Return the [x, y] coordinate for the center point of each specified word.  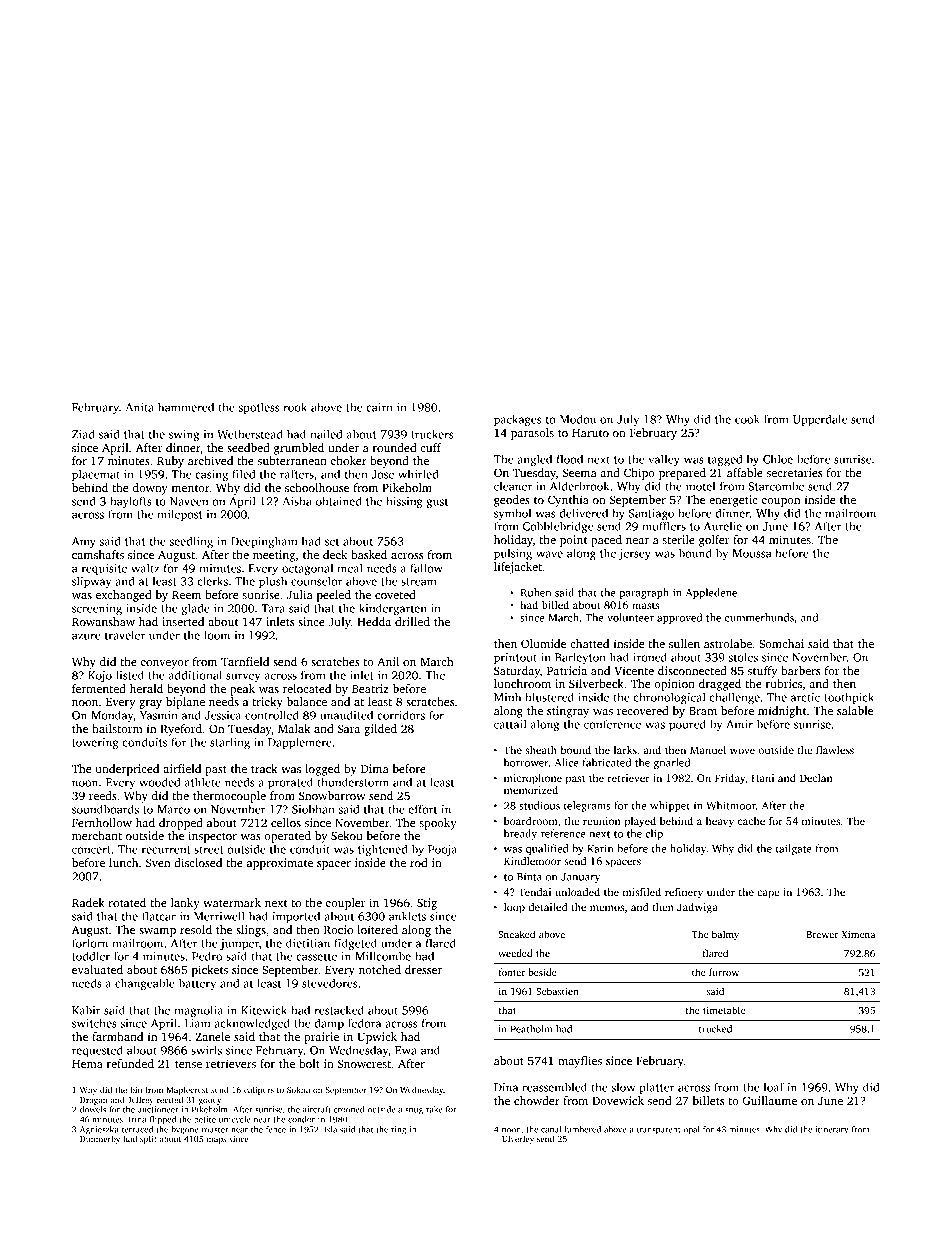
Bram [703, 711]
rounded [395, 447]
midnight [782, 712]
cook [747, 419]
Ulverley [518, 1139]
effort [422, 809]
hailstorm [117, 728]
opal [691, 1130]
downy [150, 489]
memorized [531, 790]
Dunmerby [100, 1139]
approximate [280, 864]
